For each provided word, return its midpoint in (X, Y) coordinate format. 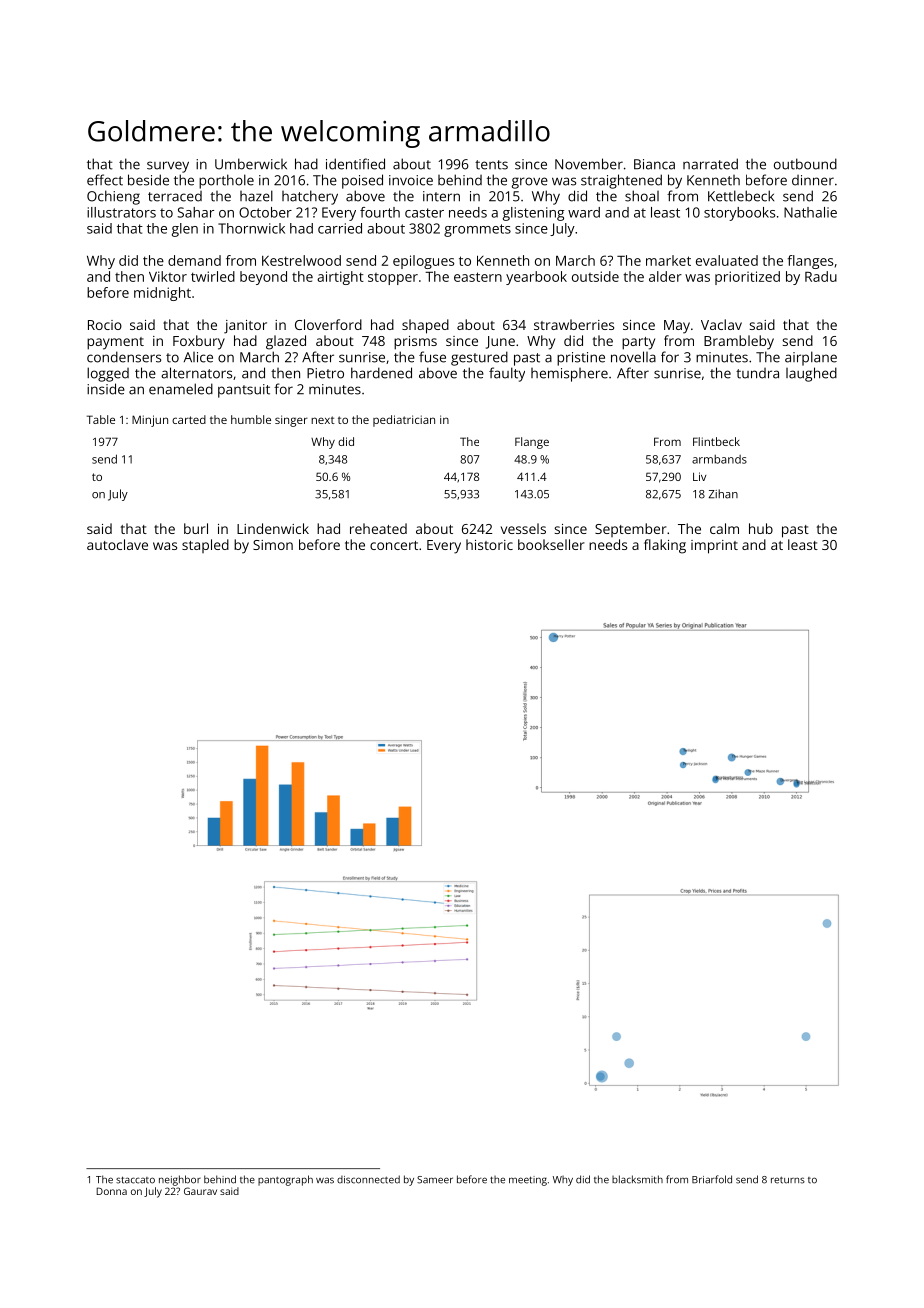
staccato (135, 1180)
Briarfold (712, 1179)
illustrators (121, 212)
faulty (507, 374)
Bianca (654, 164)
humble (251, 419)
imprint (714, 547)
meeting (528, 1181)
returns (788, 1180)
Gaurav (200, 1191)
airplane (811, 358)
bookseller (551, 544)
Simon (273, 545)
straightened (621, 181)
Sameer (435, 1180)
